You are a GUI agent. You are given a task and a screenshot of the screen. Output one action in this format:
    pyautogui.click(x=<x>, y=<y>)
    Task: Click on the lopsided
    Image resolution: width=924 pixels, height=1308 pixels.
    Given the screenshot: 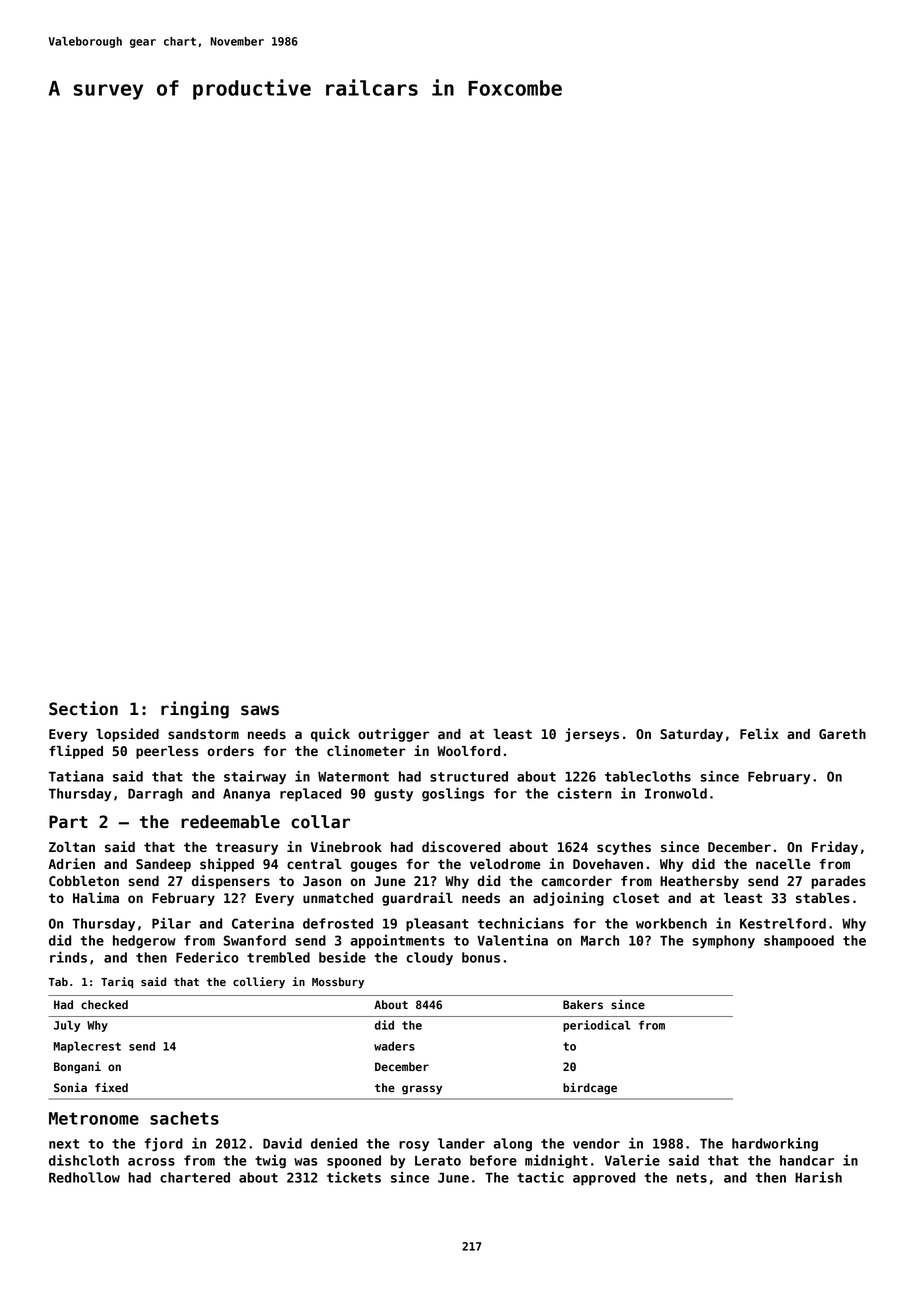 What is the action you would take?
    pyautogui.click(x=127, y=735)
